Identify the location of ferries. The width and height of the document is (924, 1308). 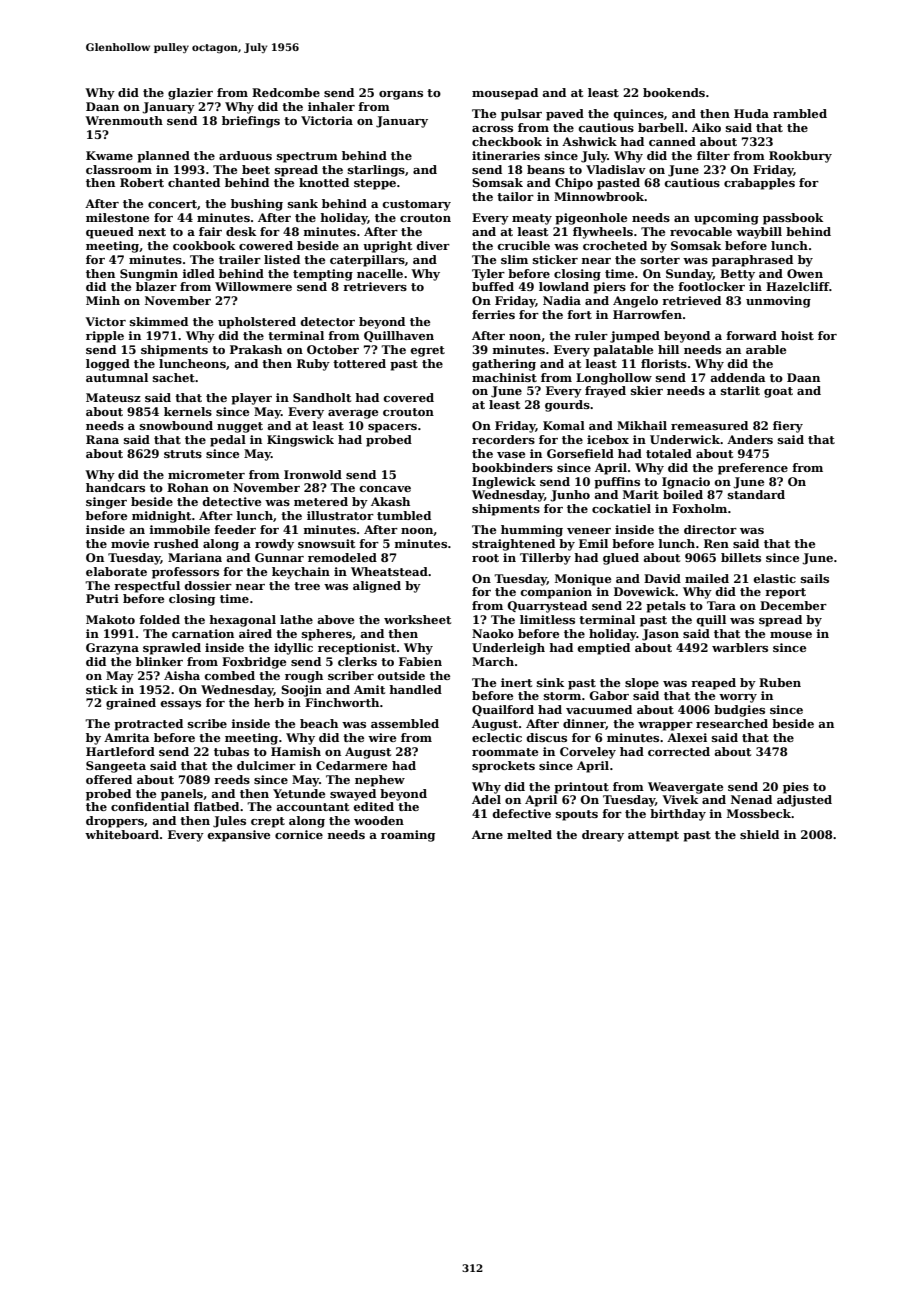
(493, 314).
